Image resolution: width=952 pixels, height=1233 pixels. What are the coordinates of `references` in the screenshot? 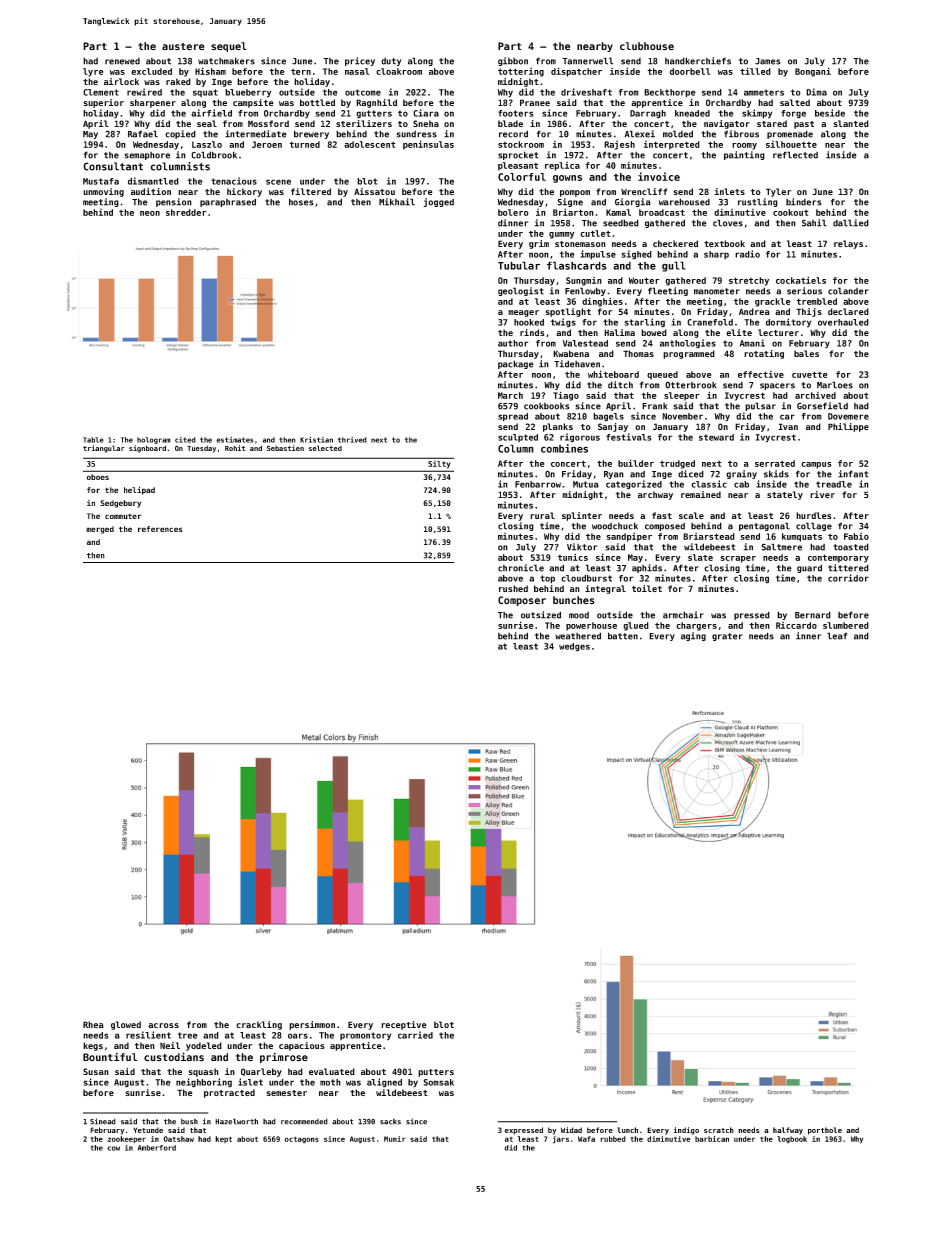 It's located at (160, 529).
